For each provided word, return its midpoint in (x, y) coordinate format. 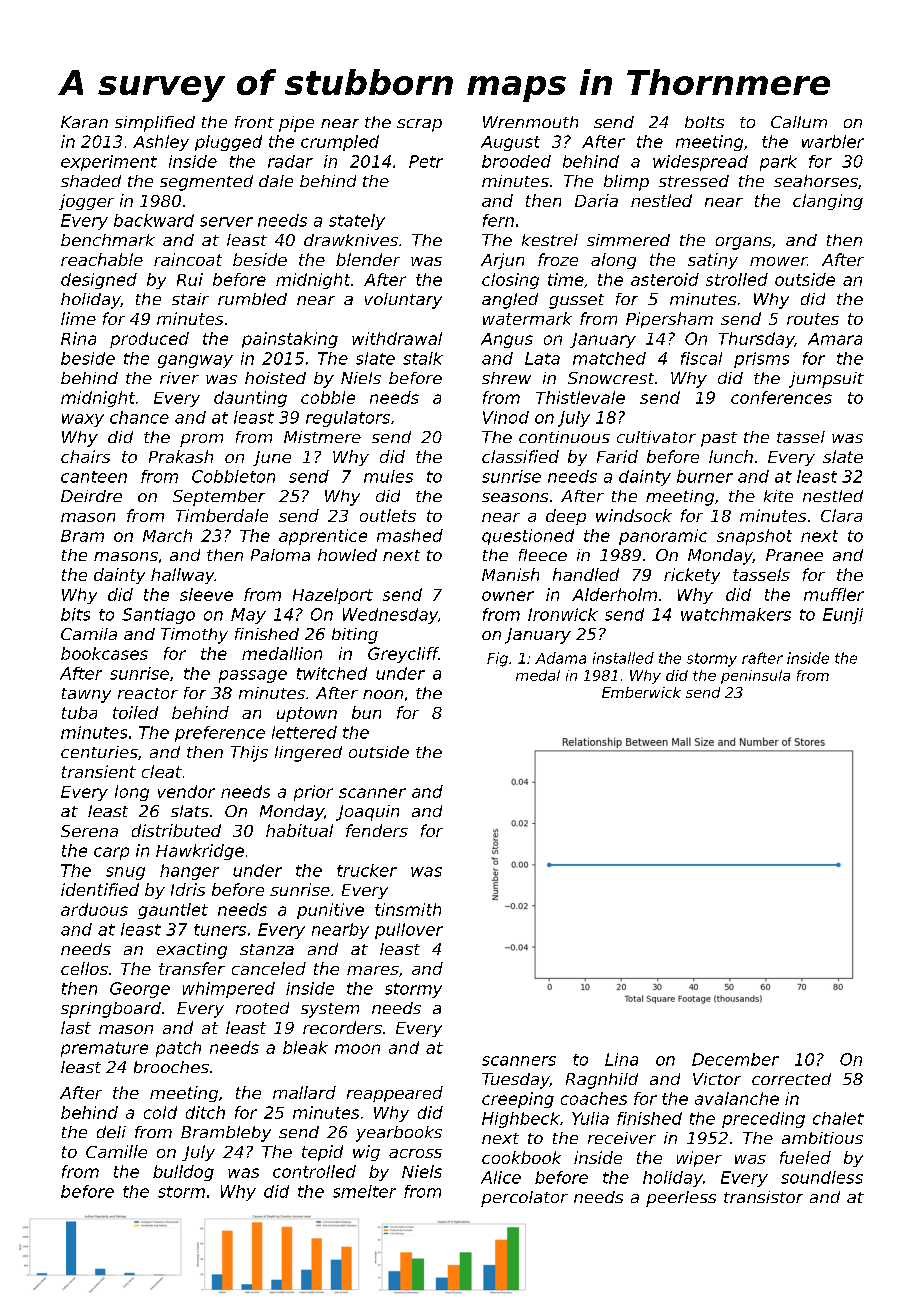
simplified (155, 124)
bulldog (183, 1173)
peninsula (755, 677)
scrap (419, 125)
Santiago (158, 616)
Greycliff (403, 655)
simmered (628, 240)
